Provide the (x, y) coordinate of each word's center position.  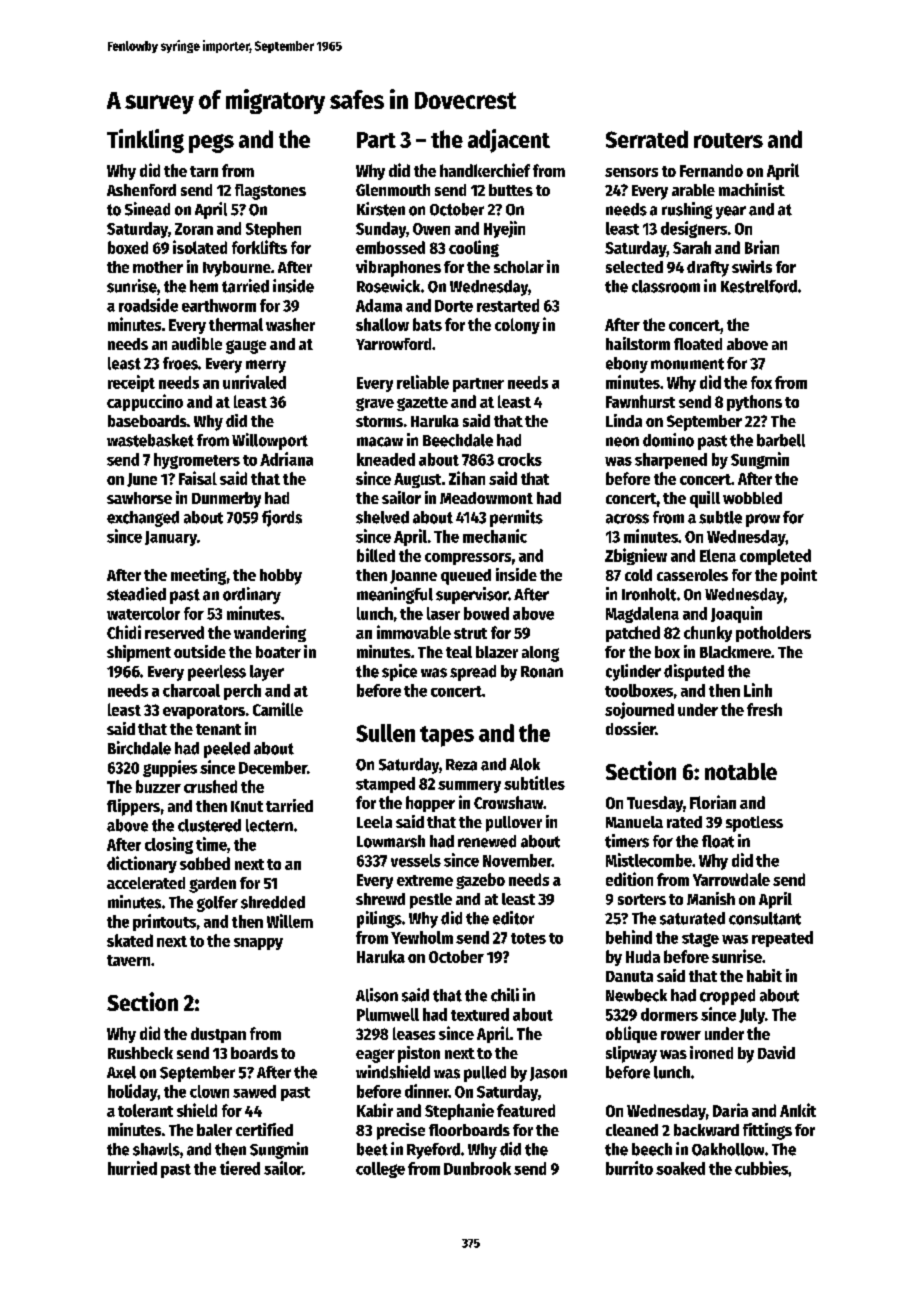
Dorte (454, 306)
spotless (754, 824)
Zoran (194, 229)
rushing (687, 210)
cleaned (632, 1130)
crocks (520, 459)
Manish (711, 898)
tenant (218, 729)
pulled (485, 1074)
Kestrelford (759, 286)
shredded (273, 902)
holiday (133, 1092)
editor (513, 918)
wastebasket (150, 440)
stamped (385, 785)
